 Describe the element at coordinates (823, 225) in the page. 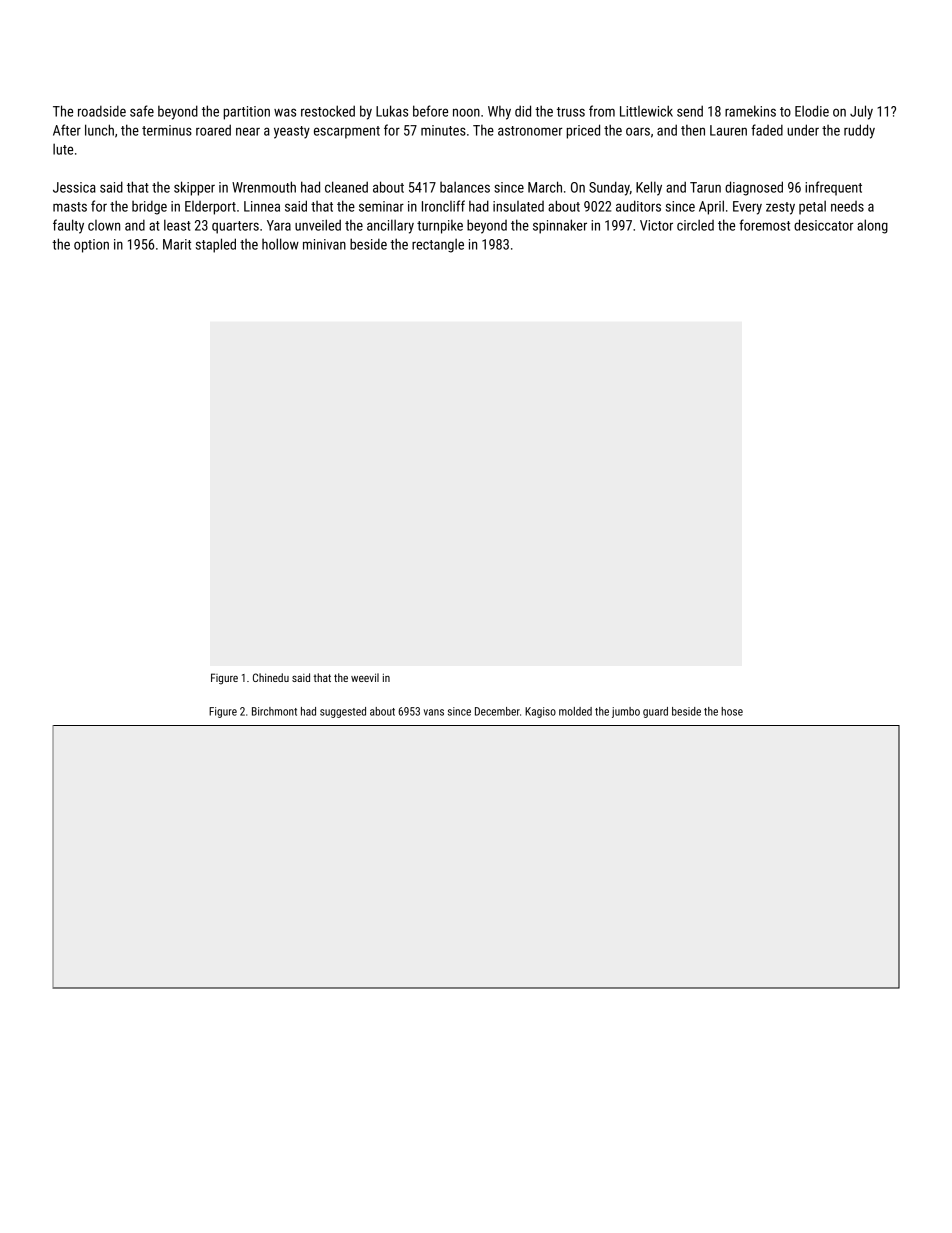

I see `desiccator` at that location.
